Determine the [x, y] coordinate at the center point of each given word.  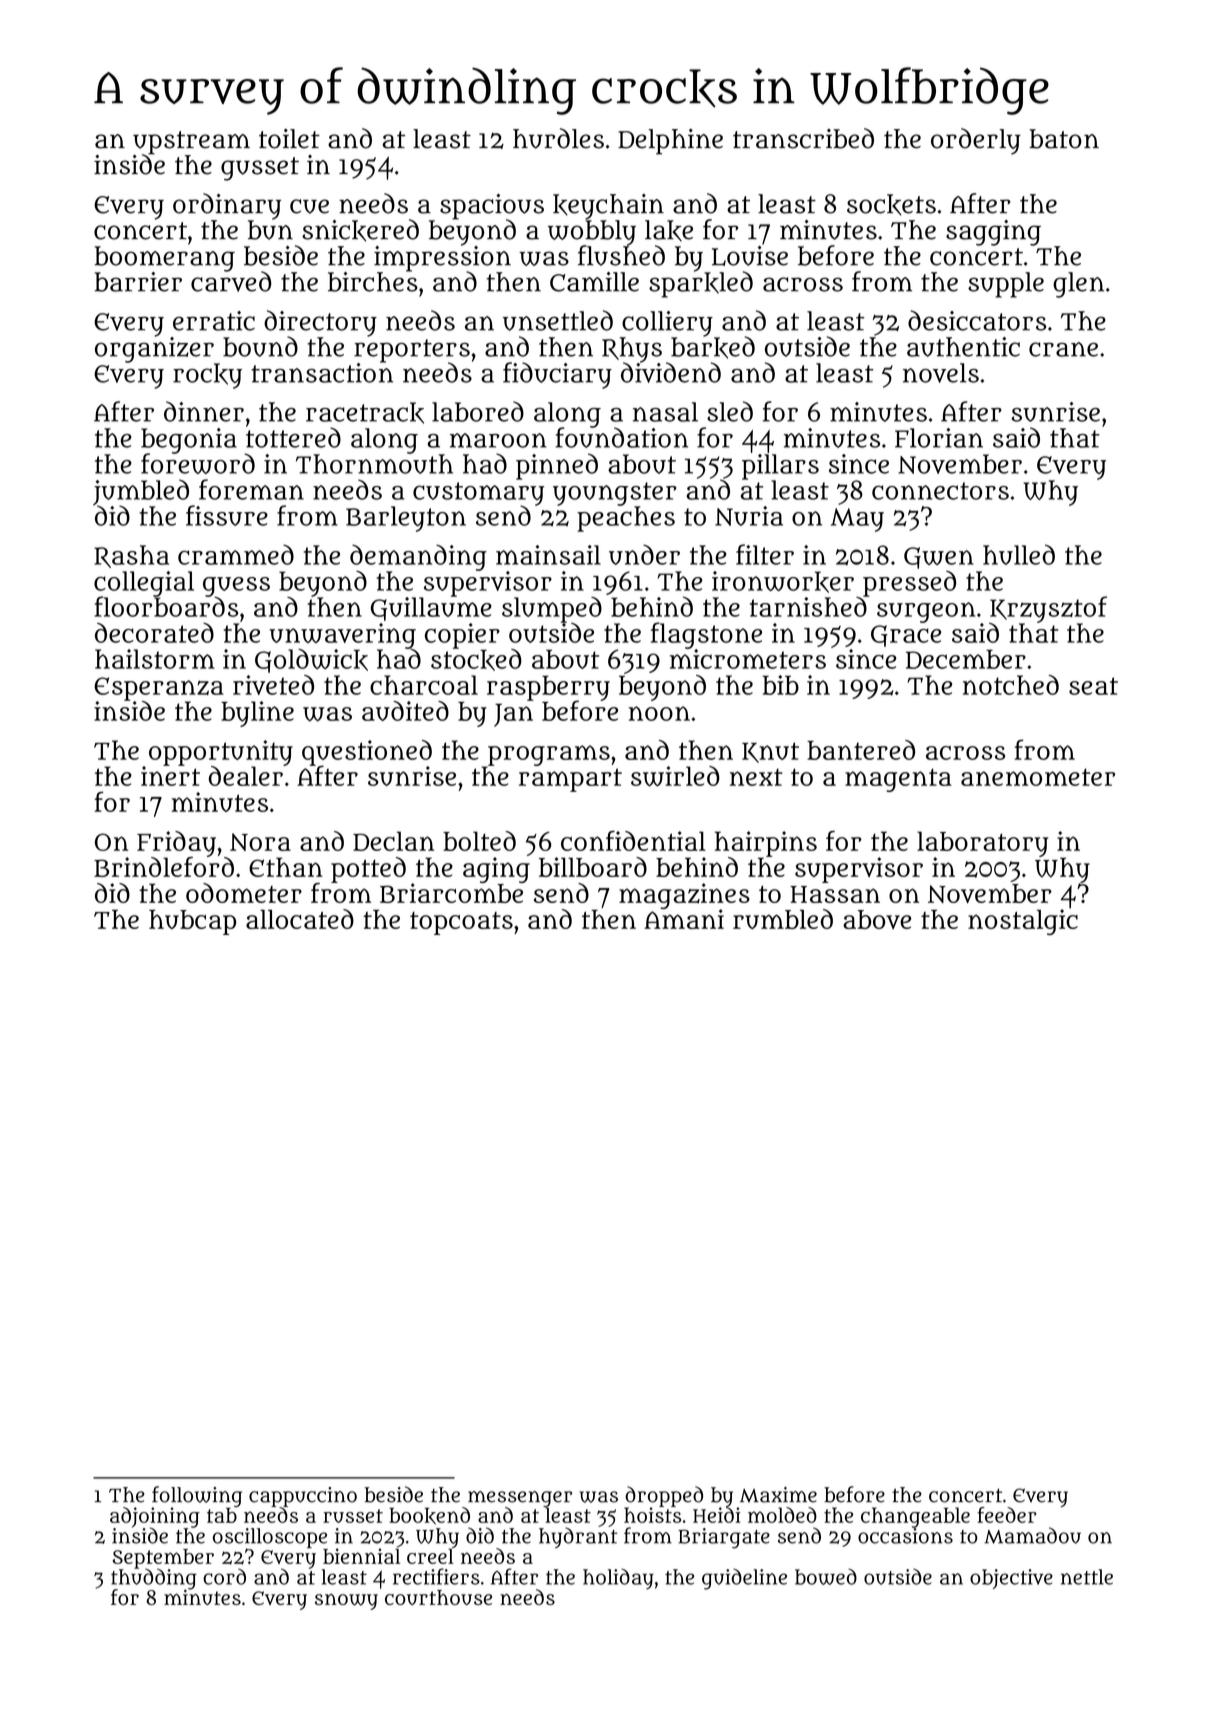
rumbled [783, 919]
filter [765, 554]
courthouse [438, 1597]
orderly [976, 141]
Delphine [670, 142]
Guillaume [431, 609]
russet [353, 1516]
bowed [826, 1577]
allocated [300, 919]
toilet [289, 139]
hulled [1019, 554]
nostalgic [1023, 922]
